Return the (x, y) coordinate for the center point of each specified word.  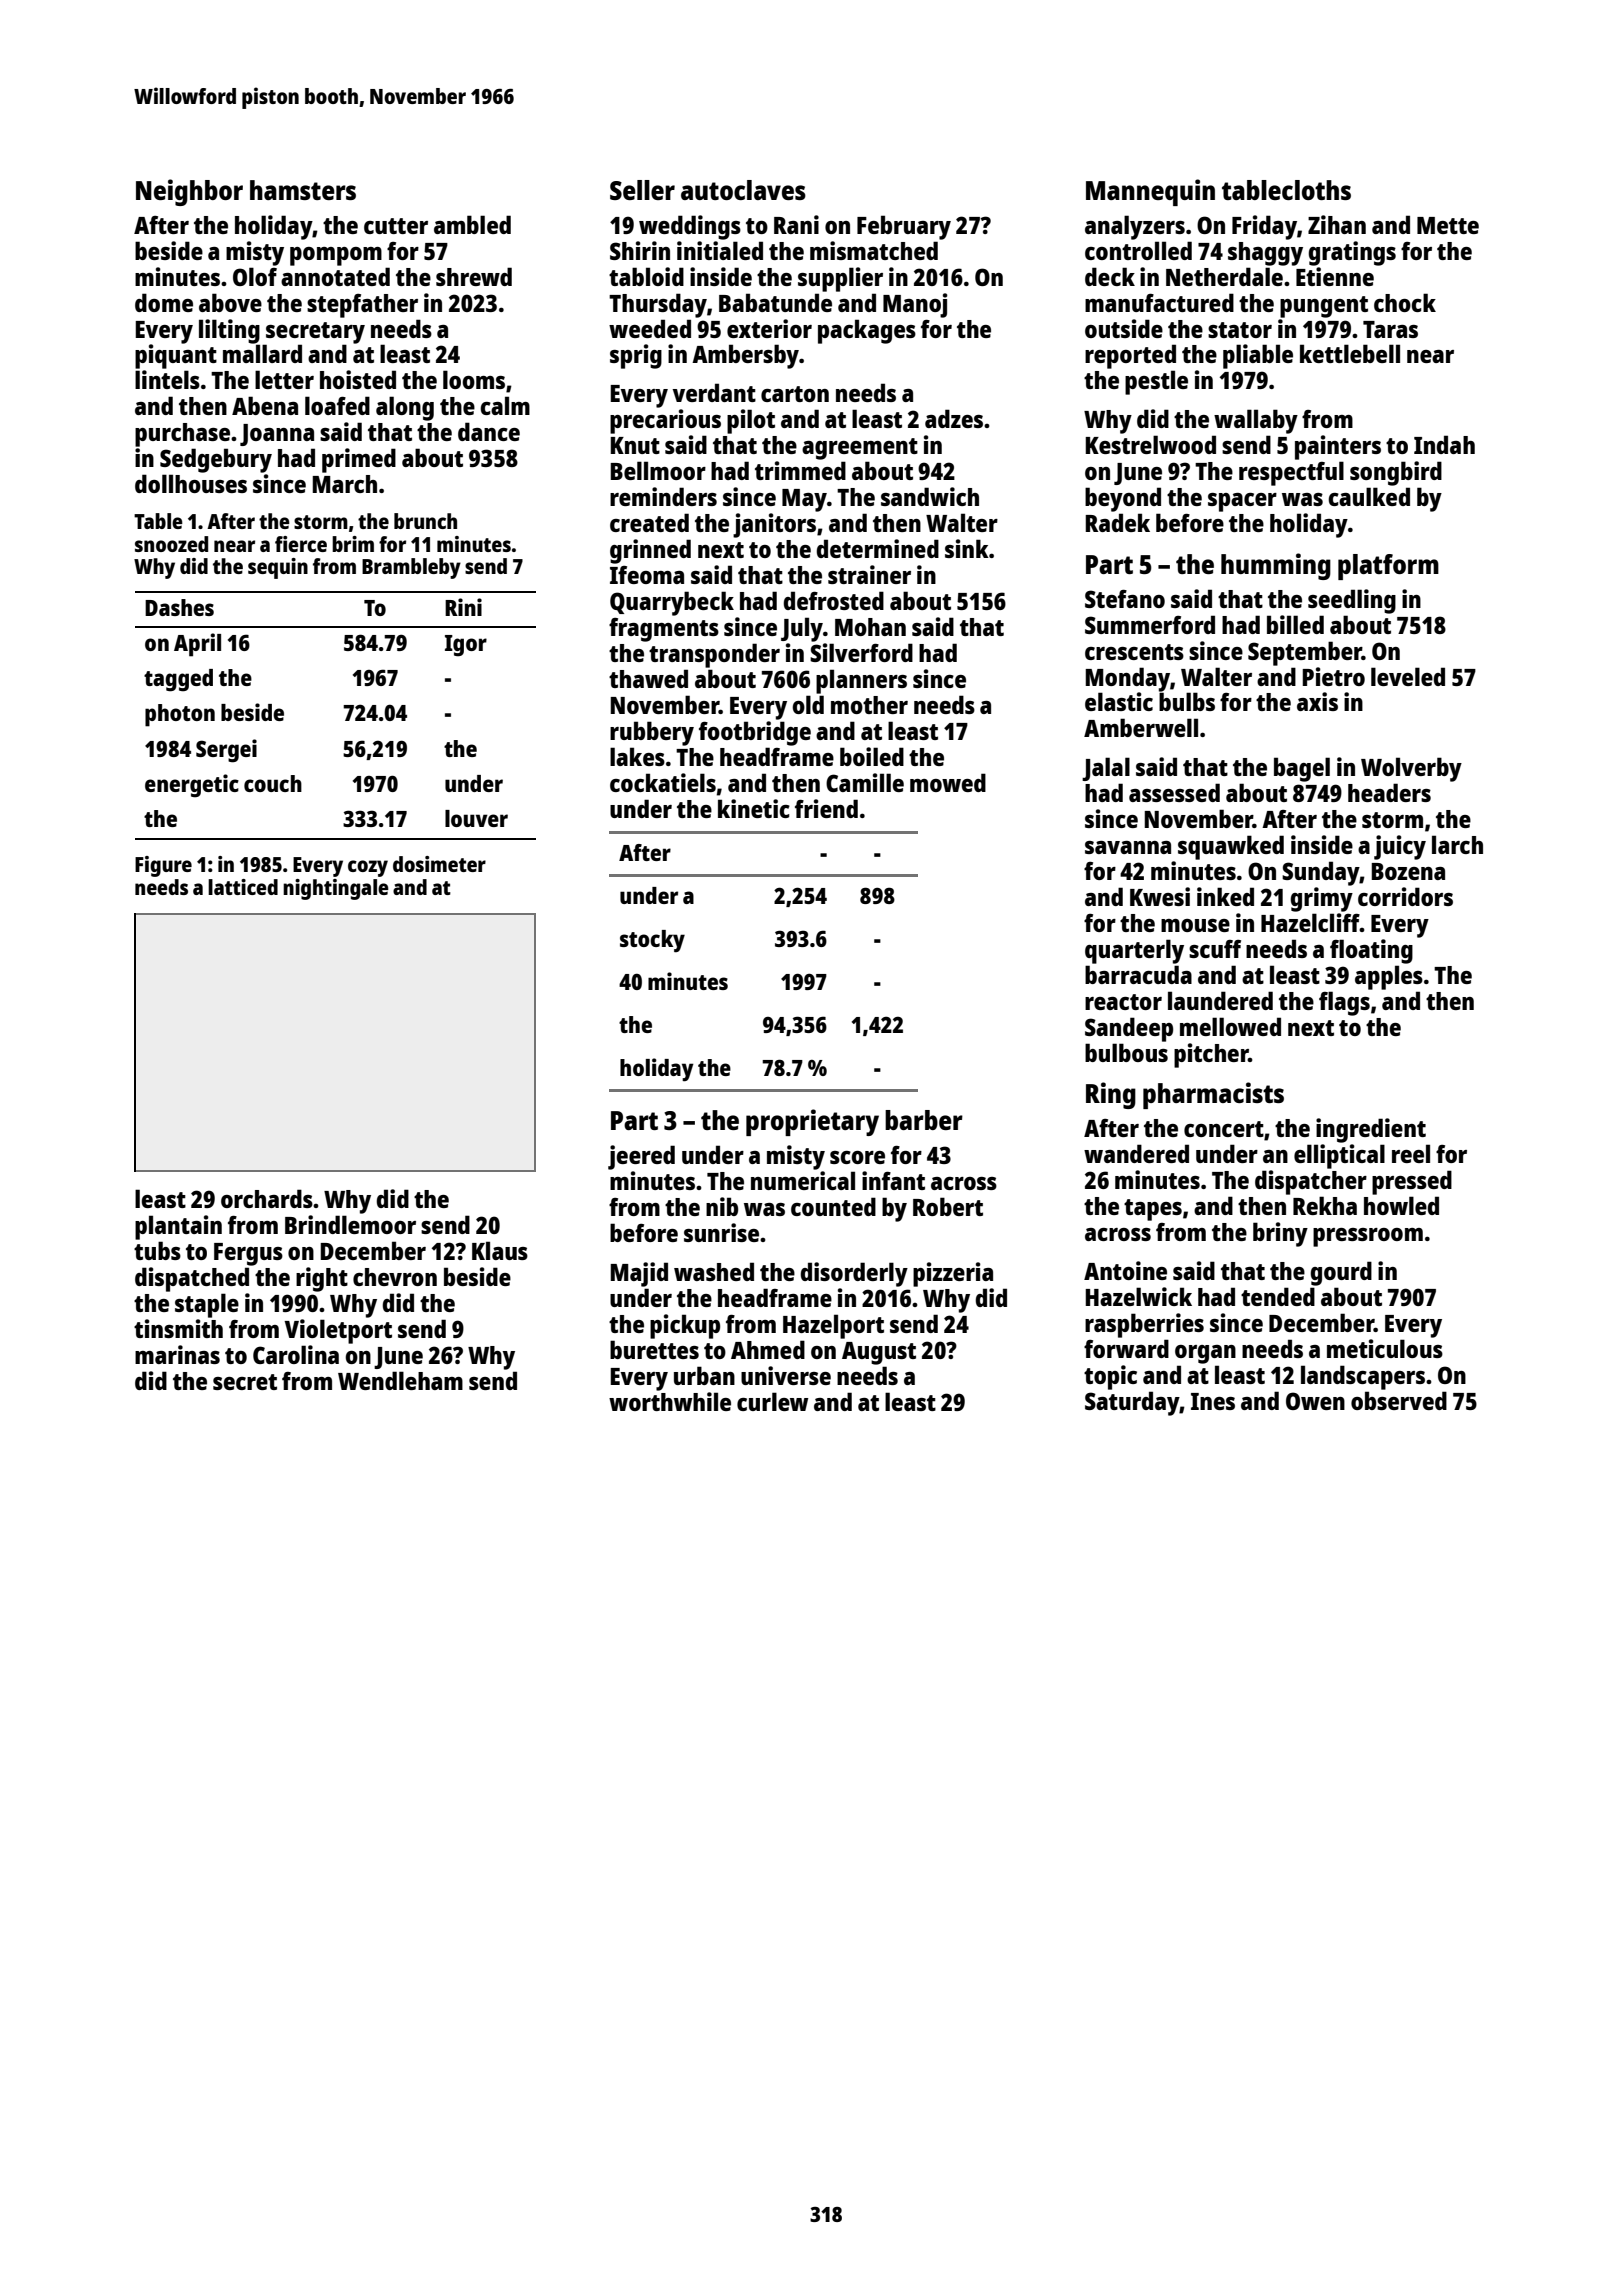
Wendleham (400, 1380)
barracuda (1138, 974)
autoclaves (743, 190)
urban (704, 1375)
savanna (1128, 847)
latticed (243, 887)
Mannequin (1150, 192)
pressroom (1368, 1237)
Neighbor (189, 192)
